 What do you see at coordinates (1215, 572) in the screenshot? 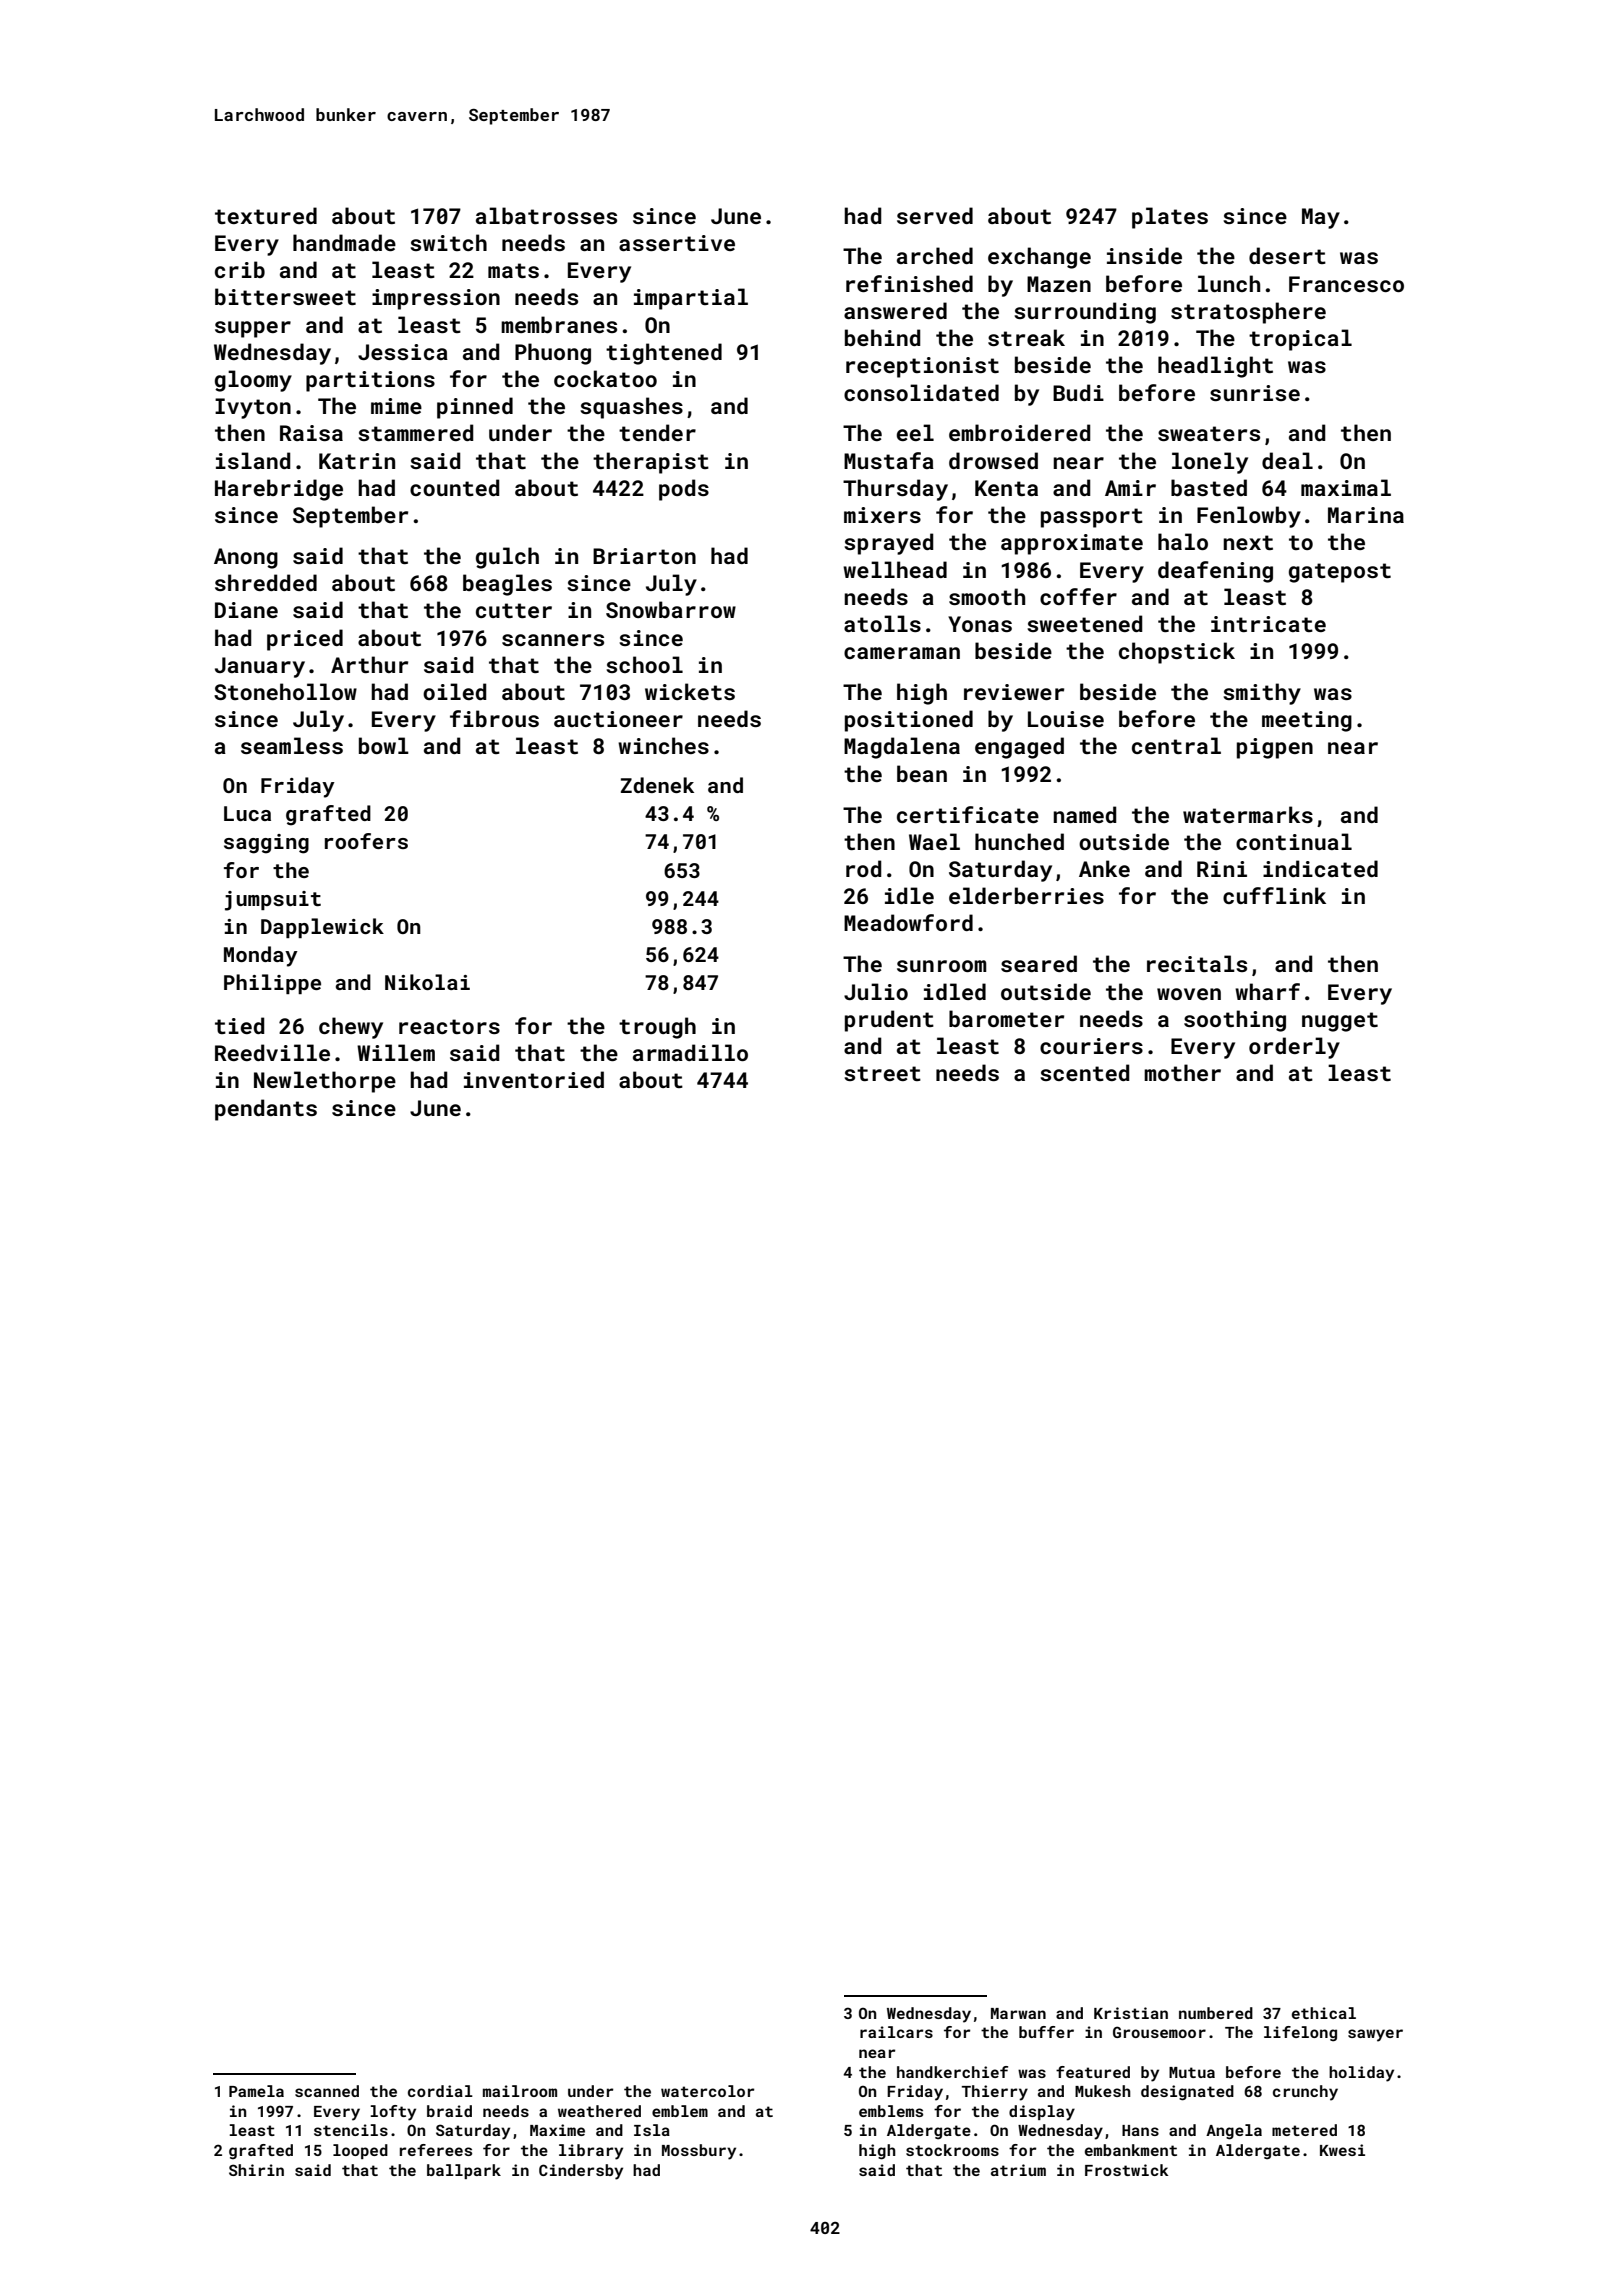
I see `deafening` at bounding box center [1215, 572].
